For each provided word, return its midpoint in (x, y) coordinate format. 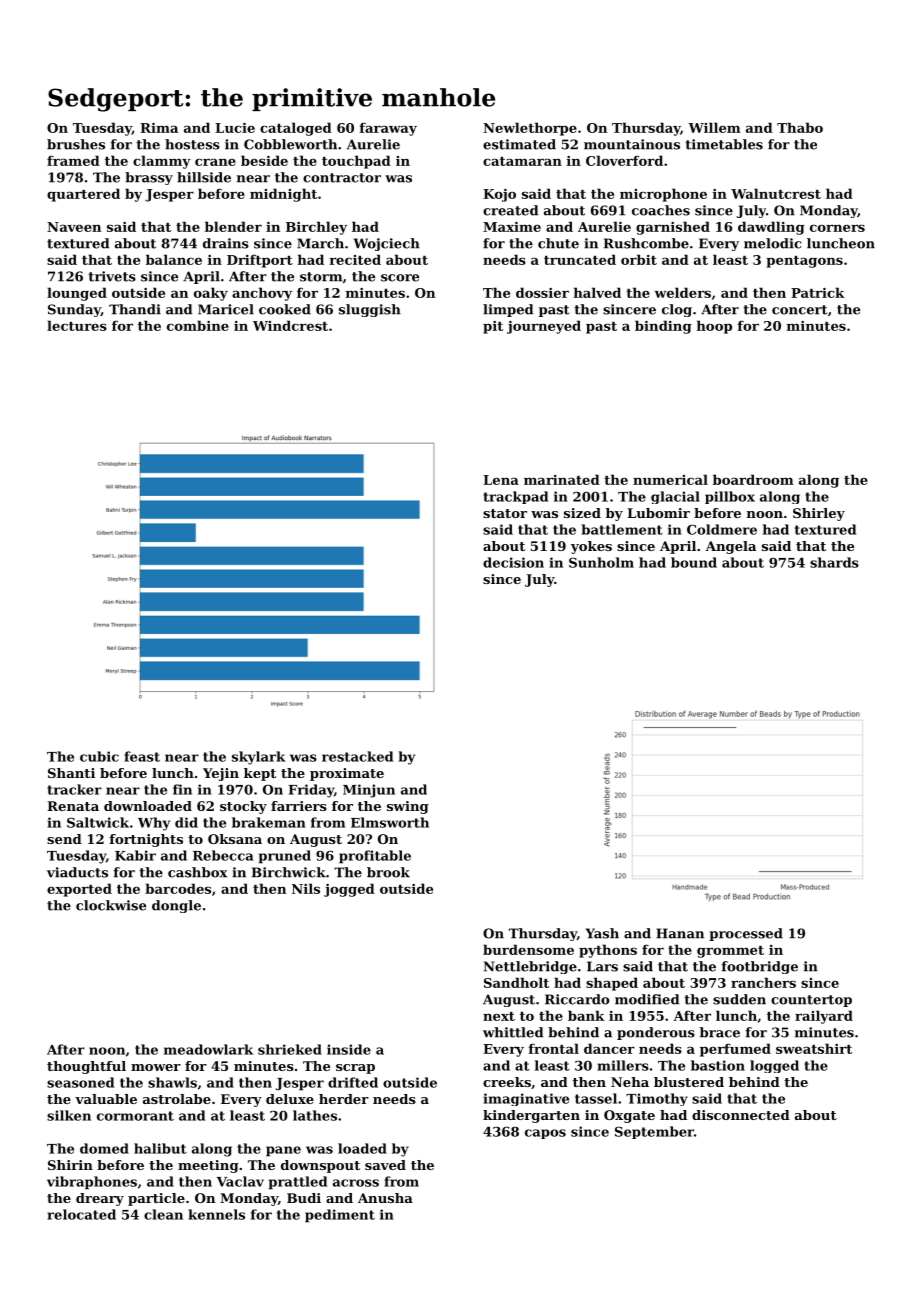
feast (142, 756)
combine (198, 325)
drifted (353, 1082)
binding (663, 327)
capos (545, 1134)
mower (156, 1067)
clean (163, 1214)
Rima (159, 128)
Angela (730, 547)
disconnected (741, 1115)
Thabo (800, 127)
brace (720, 1032)
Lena (501, 480)
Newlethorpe (530, 129)
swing (408, 807)
